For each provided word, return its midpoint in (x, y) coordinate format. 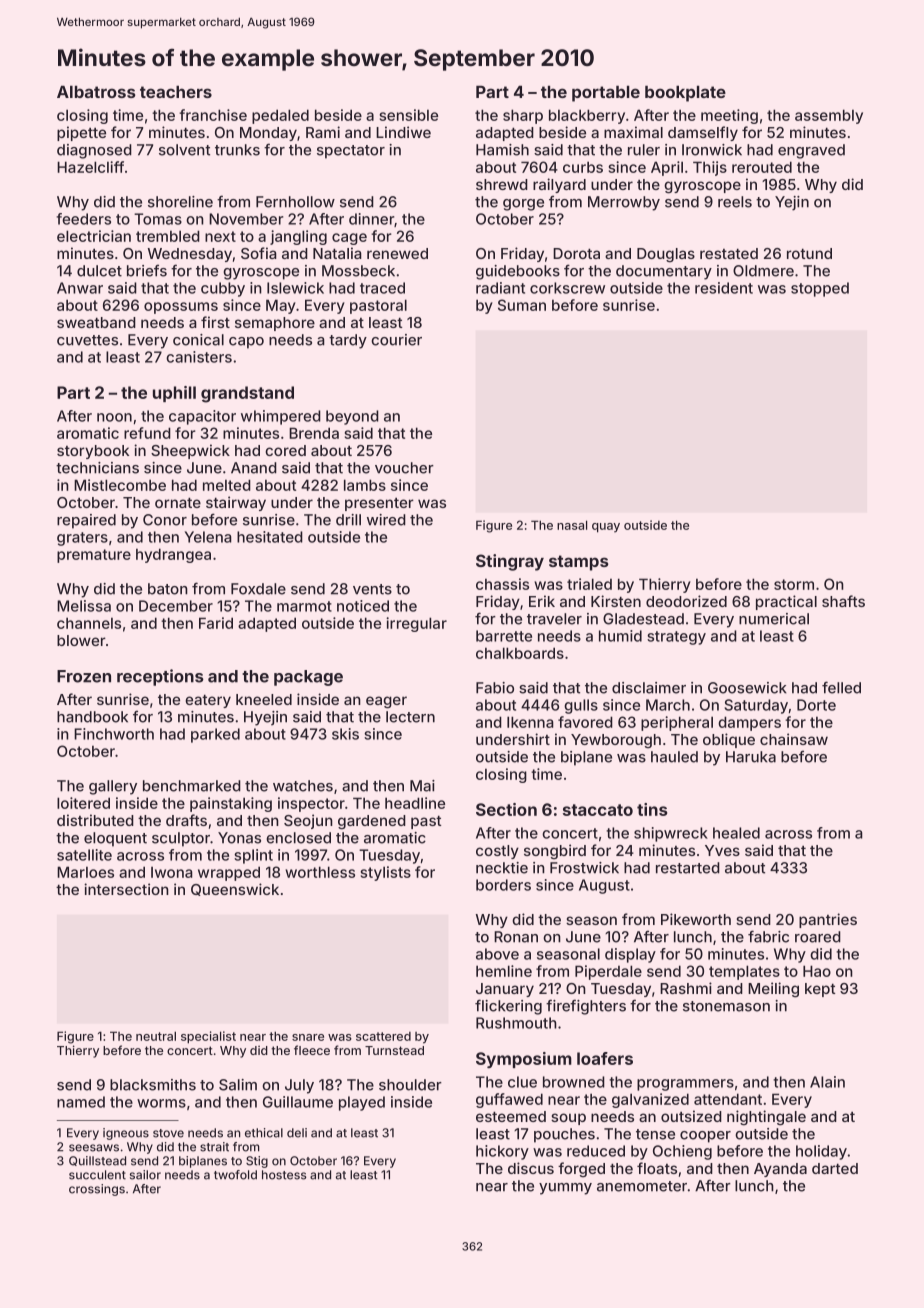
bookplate (685, 94)
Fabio (495, 688)
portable (606, 94)
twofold (235, 1175)
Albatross (96, 92)
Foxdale (258, 589)
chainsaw (794, 739)
